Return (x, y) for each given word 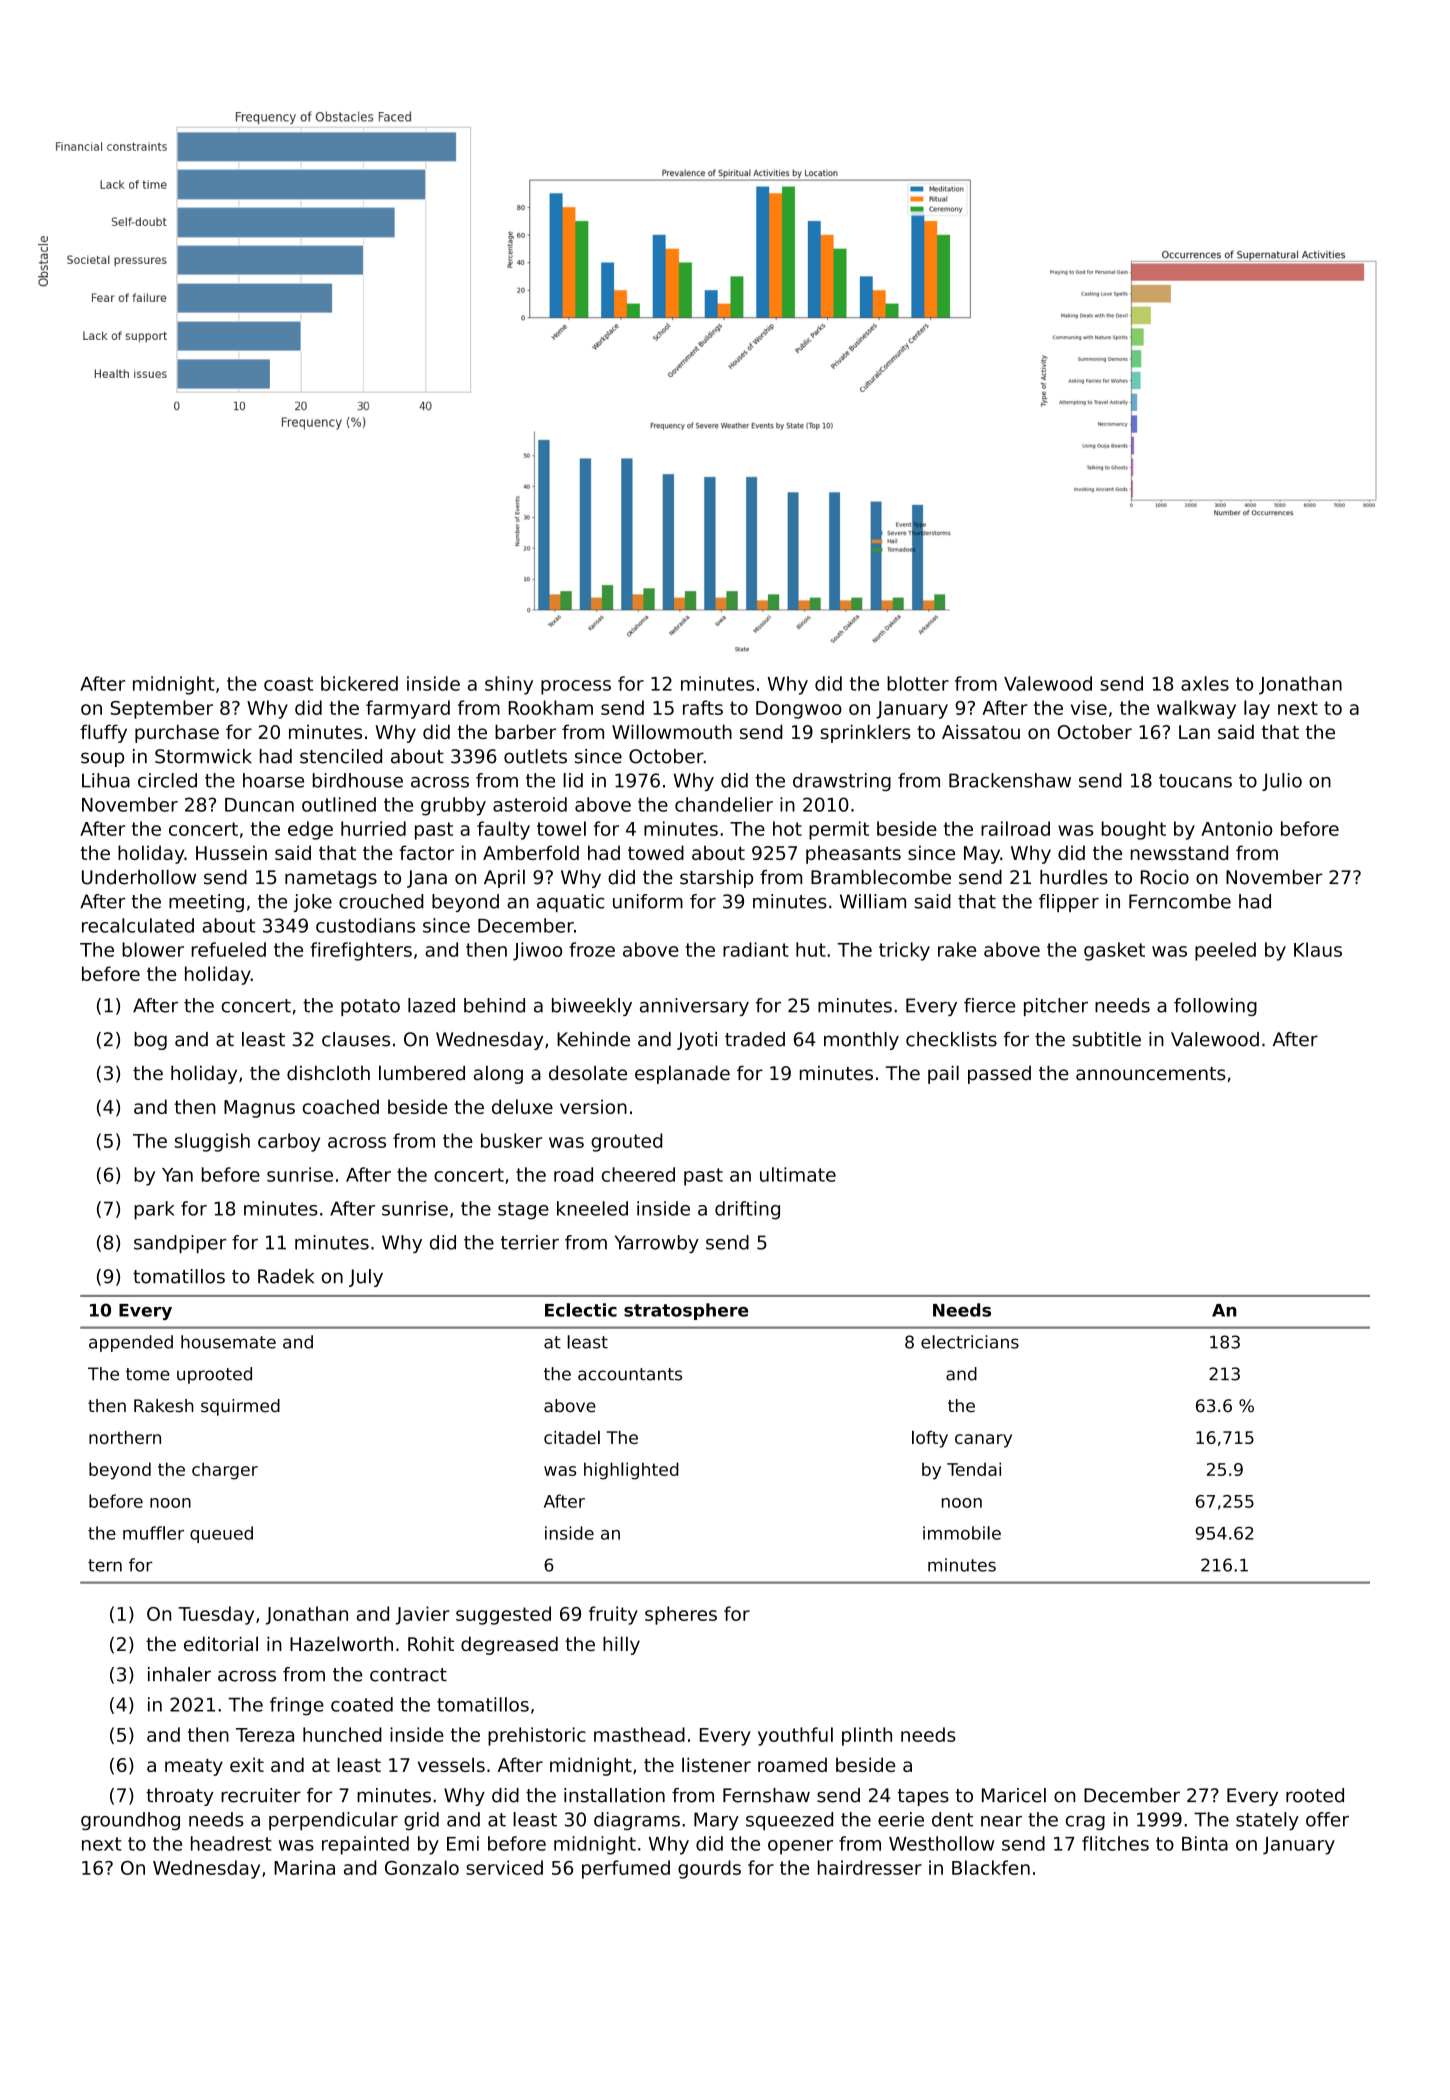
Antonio (1237, 828)
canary (983, 1441)
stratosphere (686, 1311)
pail (943, 1074)
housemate (228, 1342)
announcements (1151, 1074)
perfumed (626, 1869)
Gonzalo (422, 1867)
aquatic (570, 903)
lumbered (422, 1073)
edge (310, 830)
